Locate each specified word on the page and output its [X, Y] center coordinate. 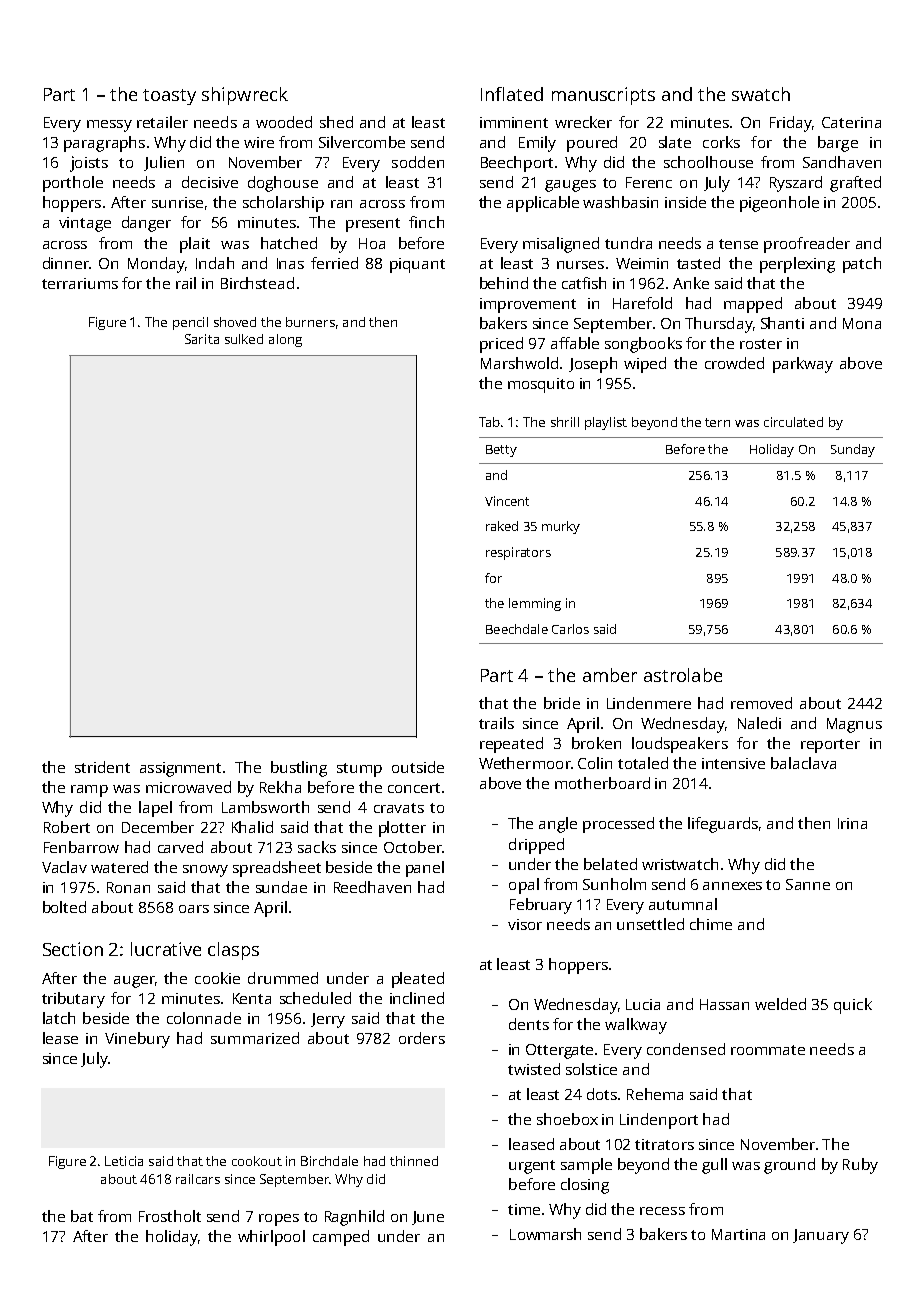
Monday [156, 265]
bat [82, 1216]
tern [717, 422]
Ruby [860, 1166]
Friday [791, 124]
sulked [244, 339]
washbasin [620, 202]
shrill [565, 422]
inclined [417, 998]
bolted [64, 907]
